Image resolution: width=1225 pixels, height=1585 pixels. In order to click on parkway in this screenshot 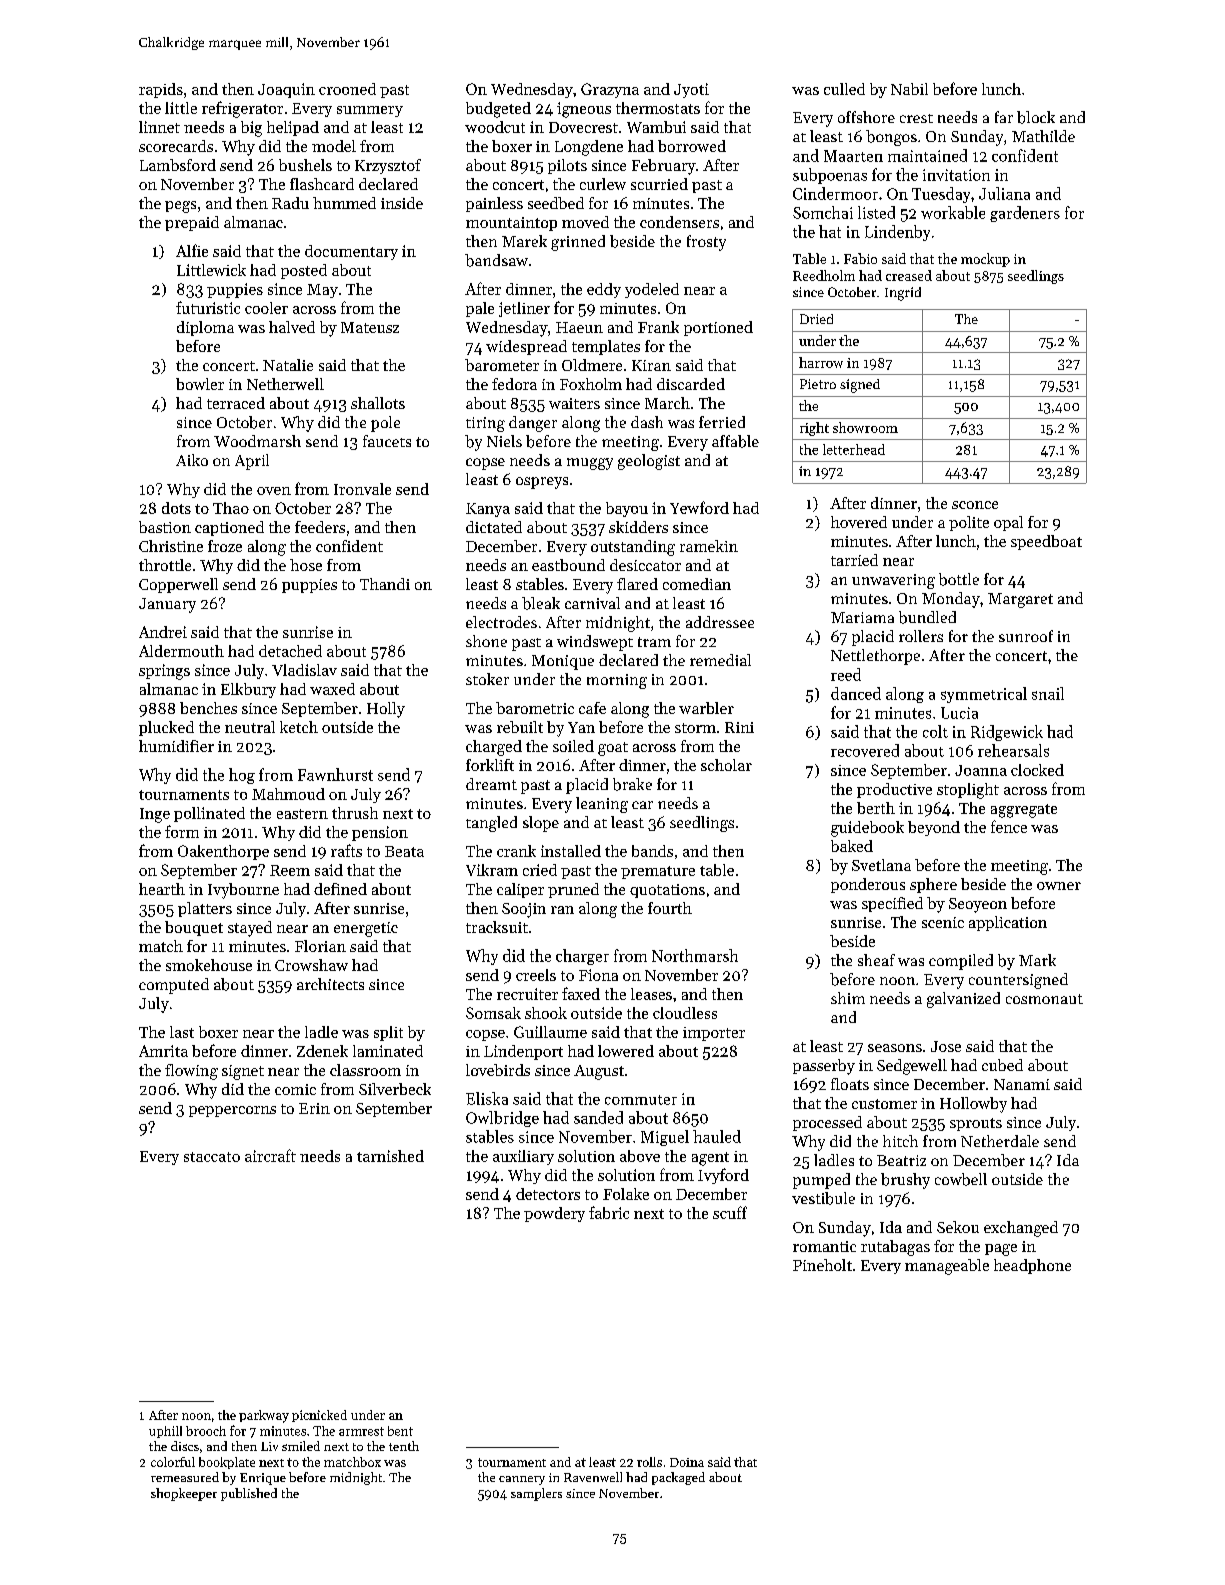, I will do `click(264, 1416)`.
